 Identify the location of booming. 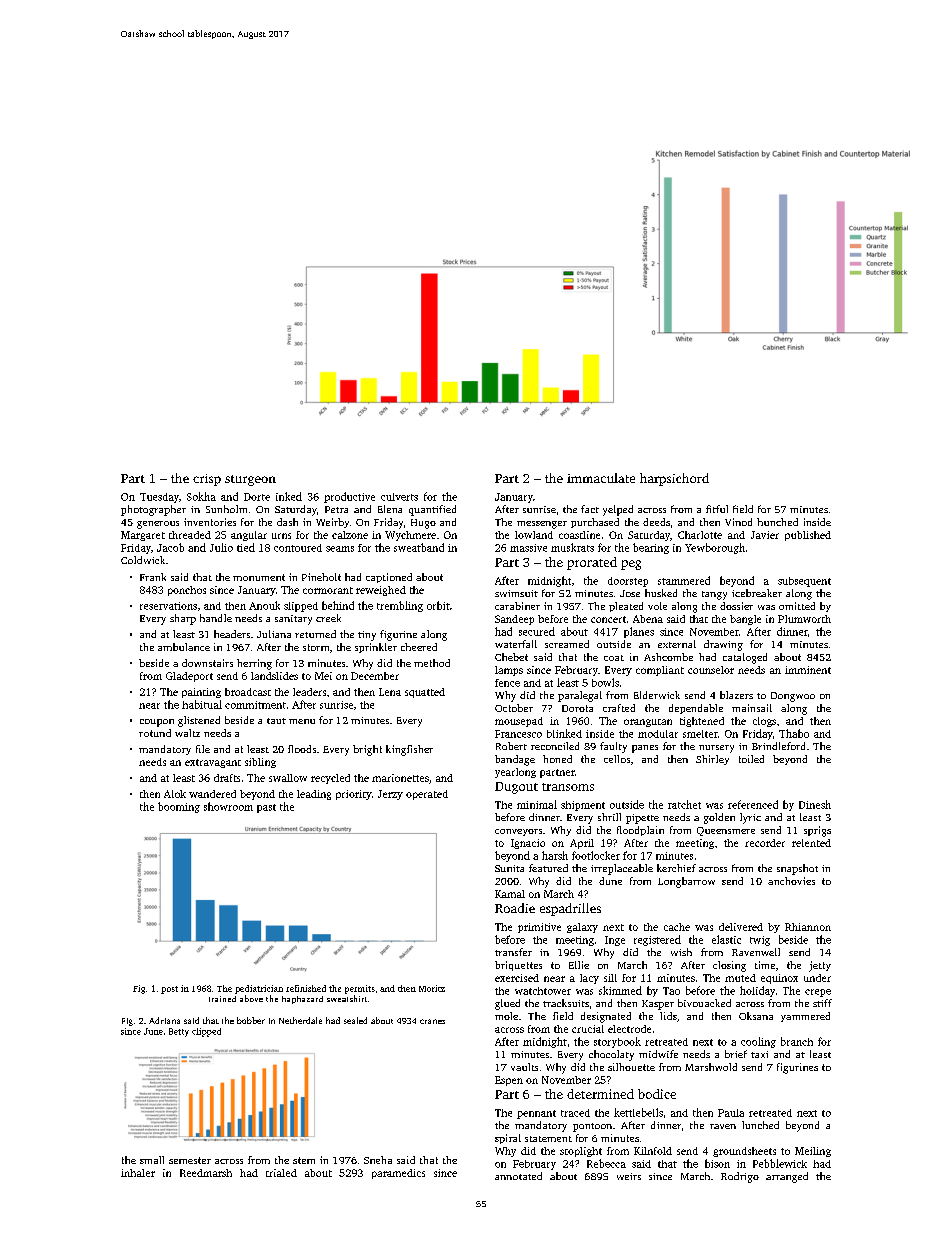
(179, 807).
